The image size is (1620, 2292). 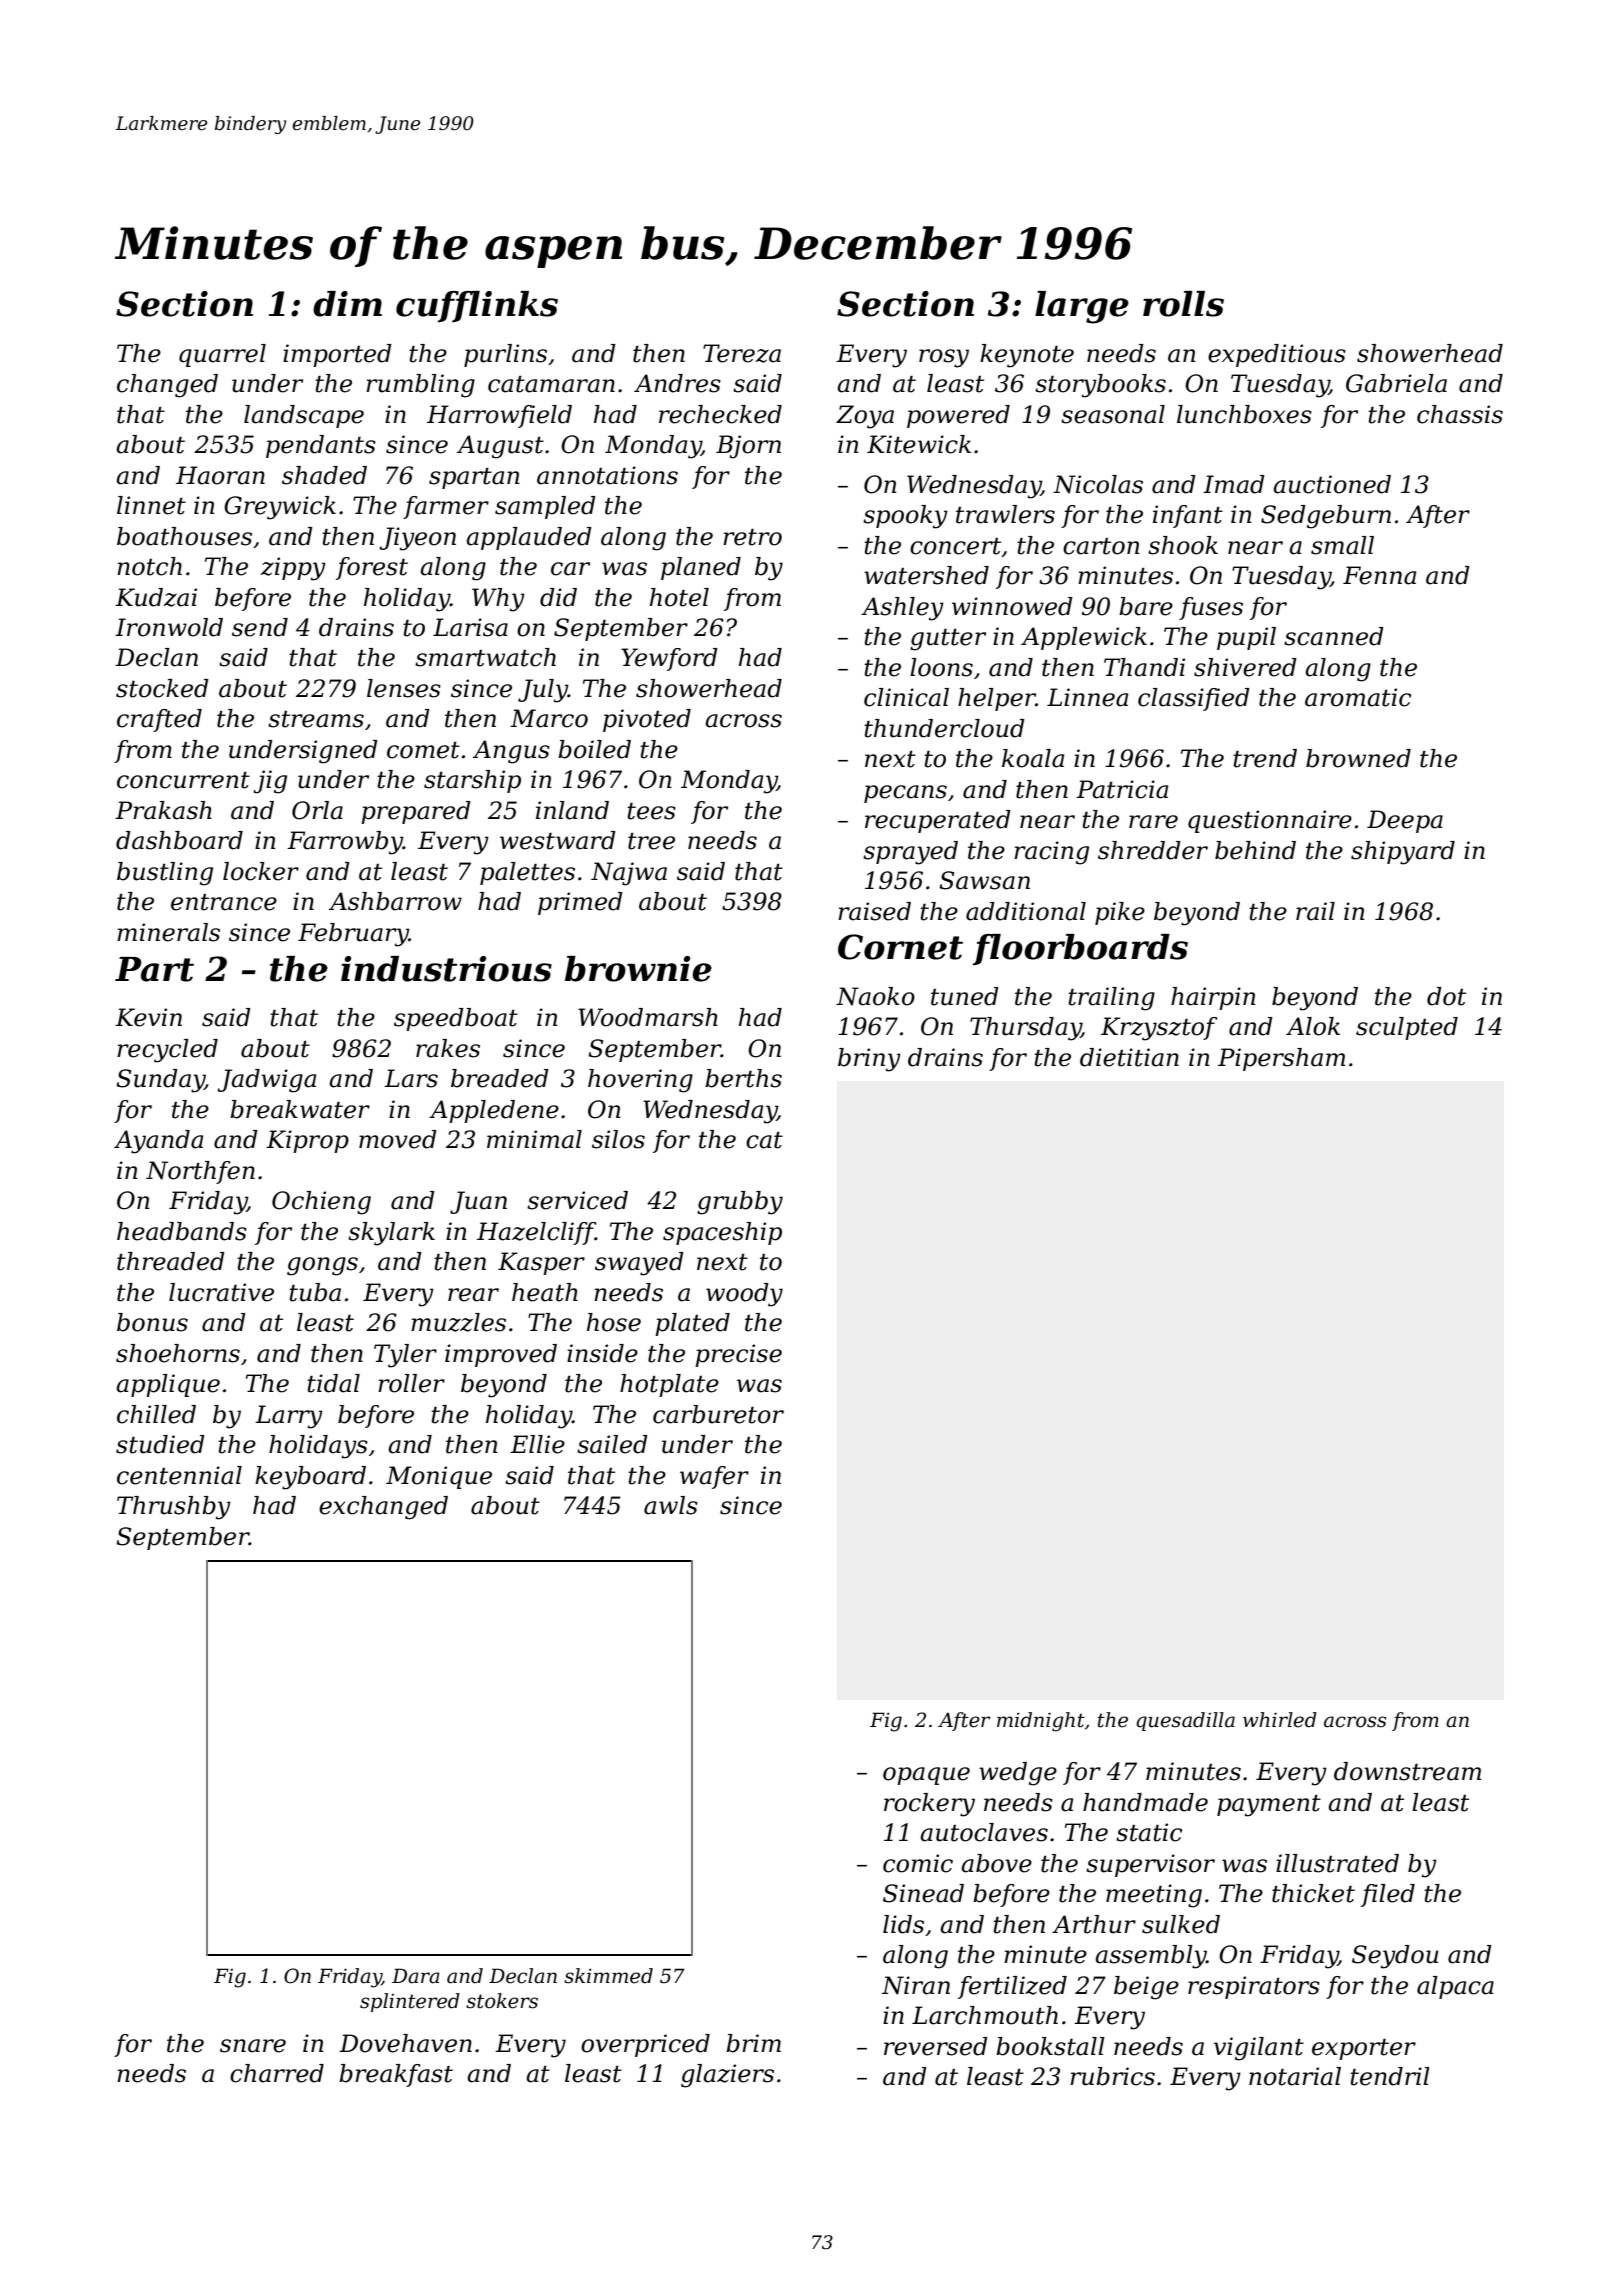 What do you see at coordinates (1281, 1059) in the screenshot?
I see `Pipersham` at bounding box center [1281, 1059].
